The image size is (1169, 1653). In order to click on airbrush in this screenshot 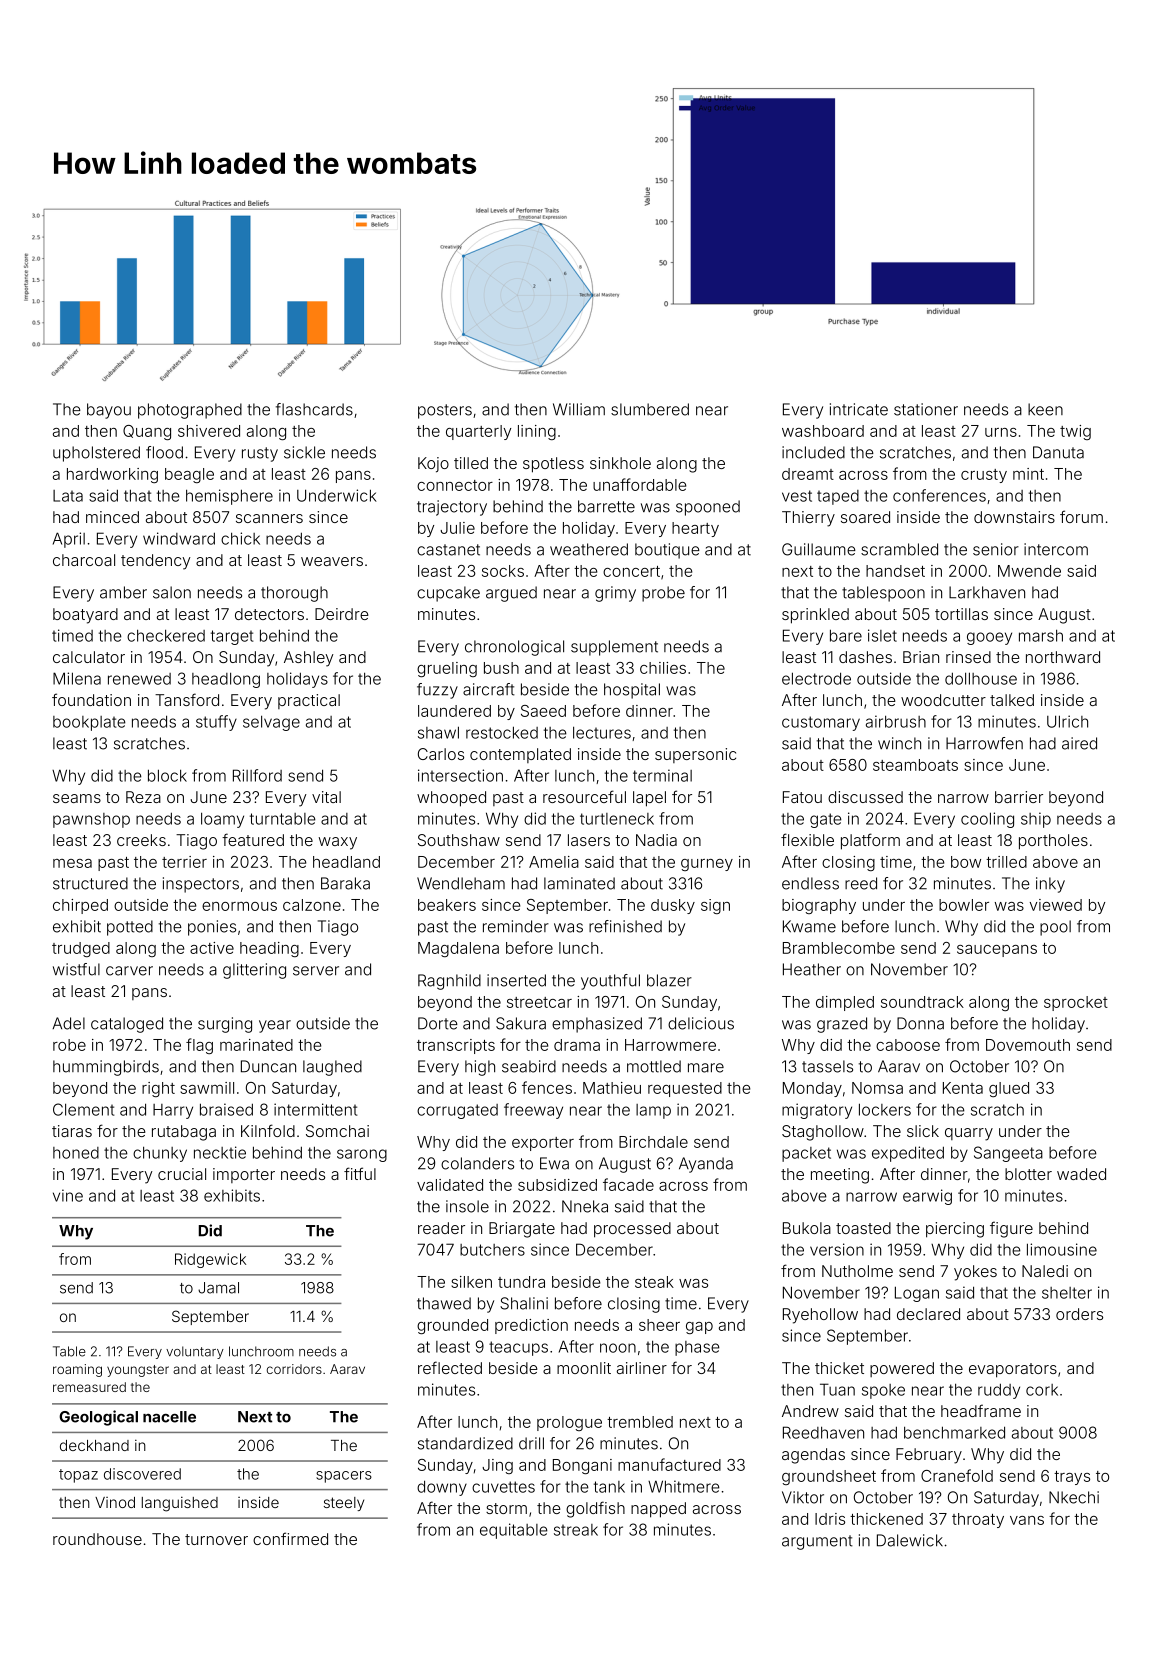, I will do `click(896, 721)`.
